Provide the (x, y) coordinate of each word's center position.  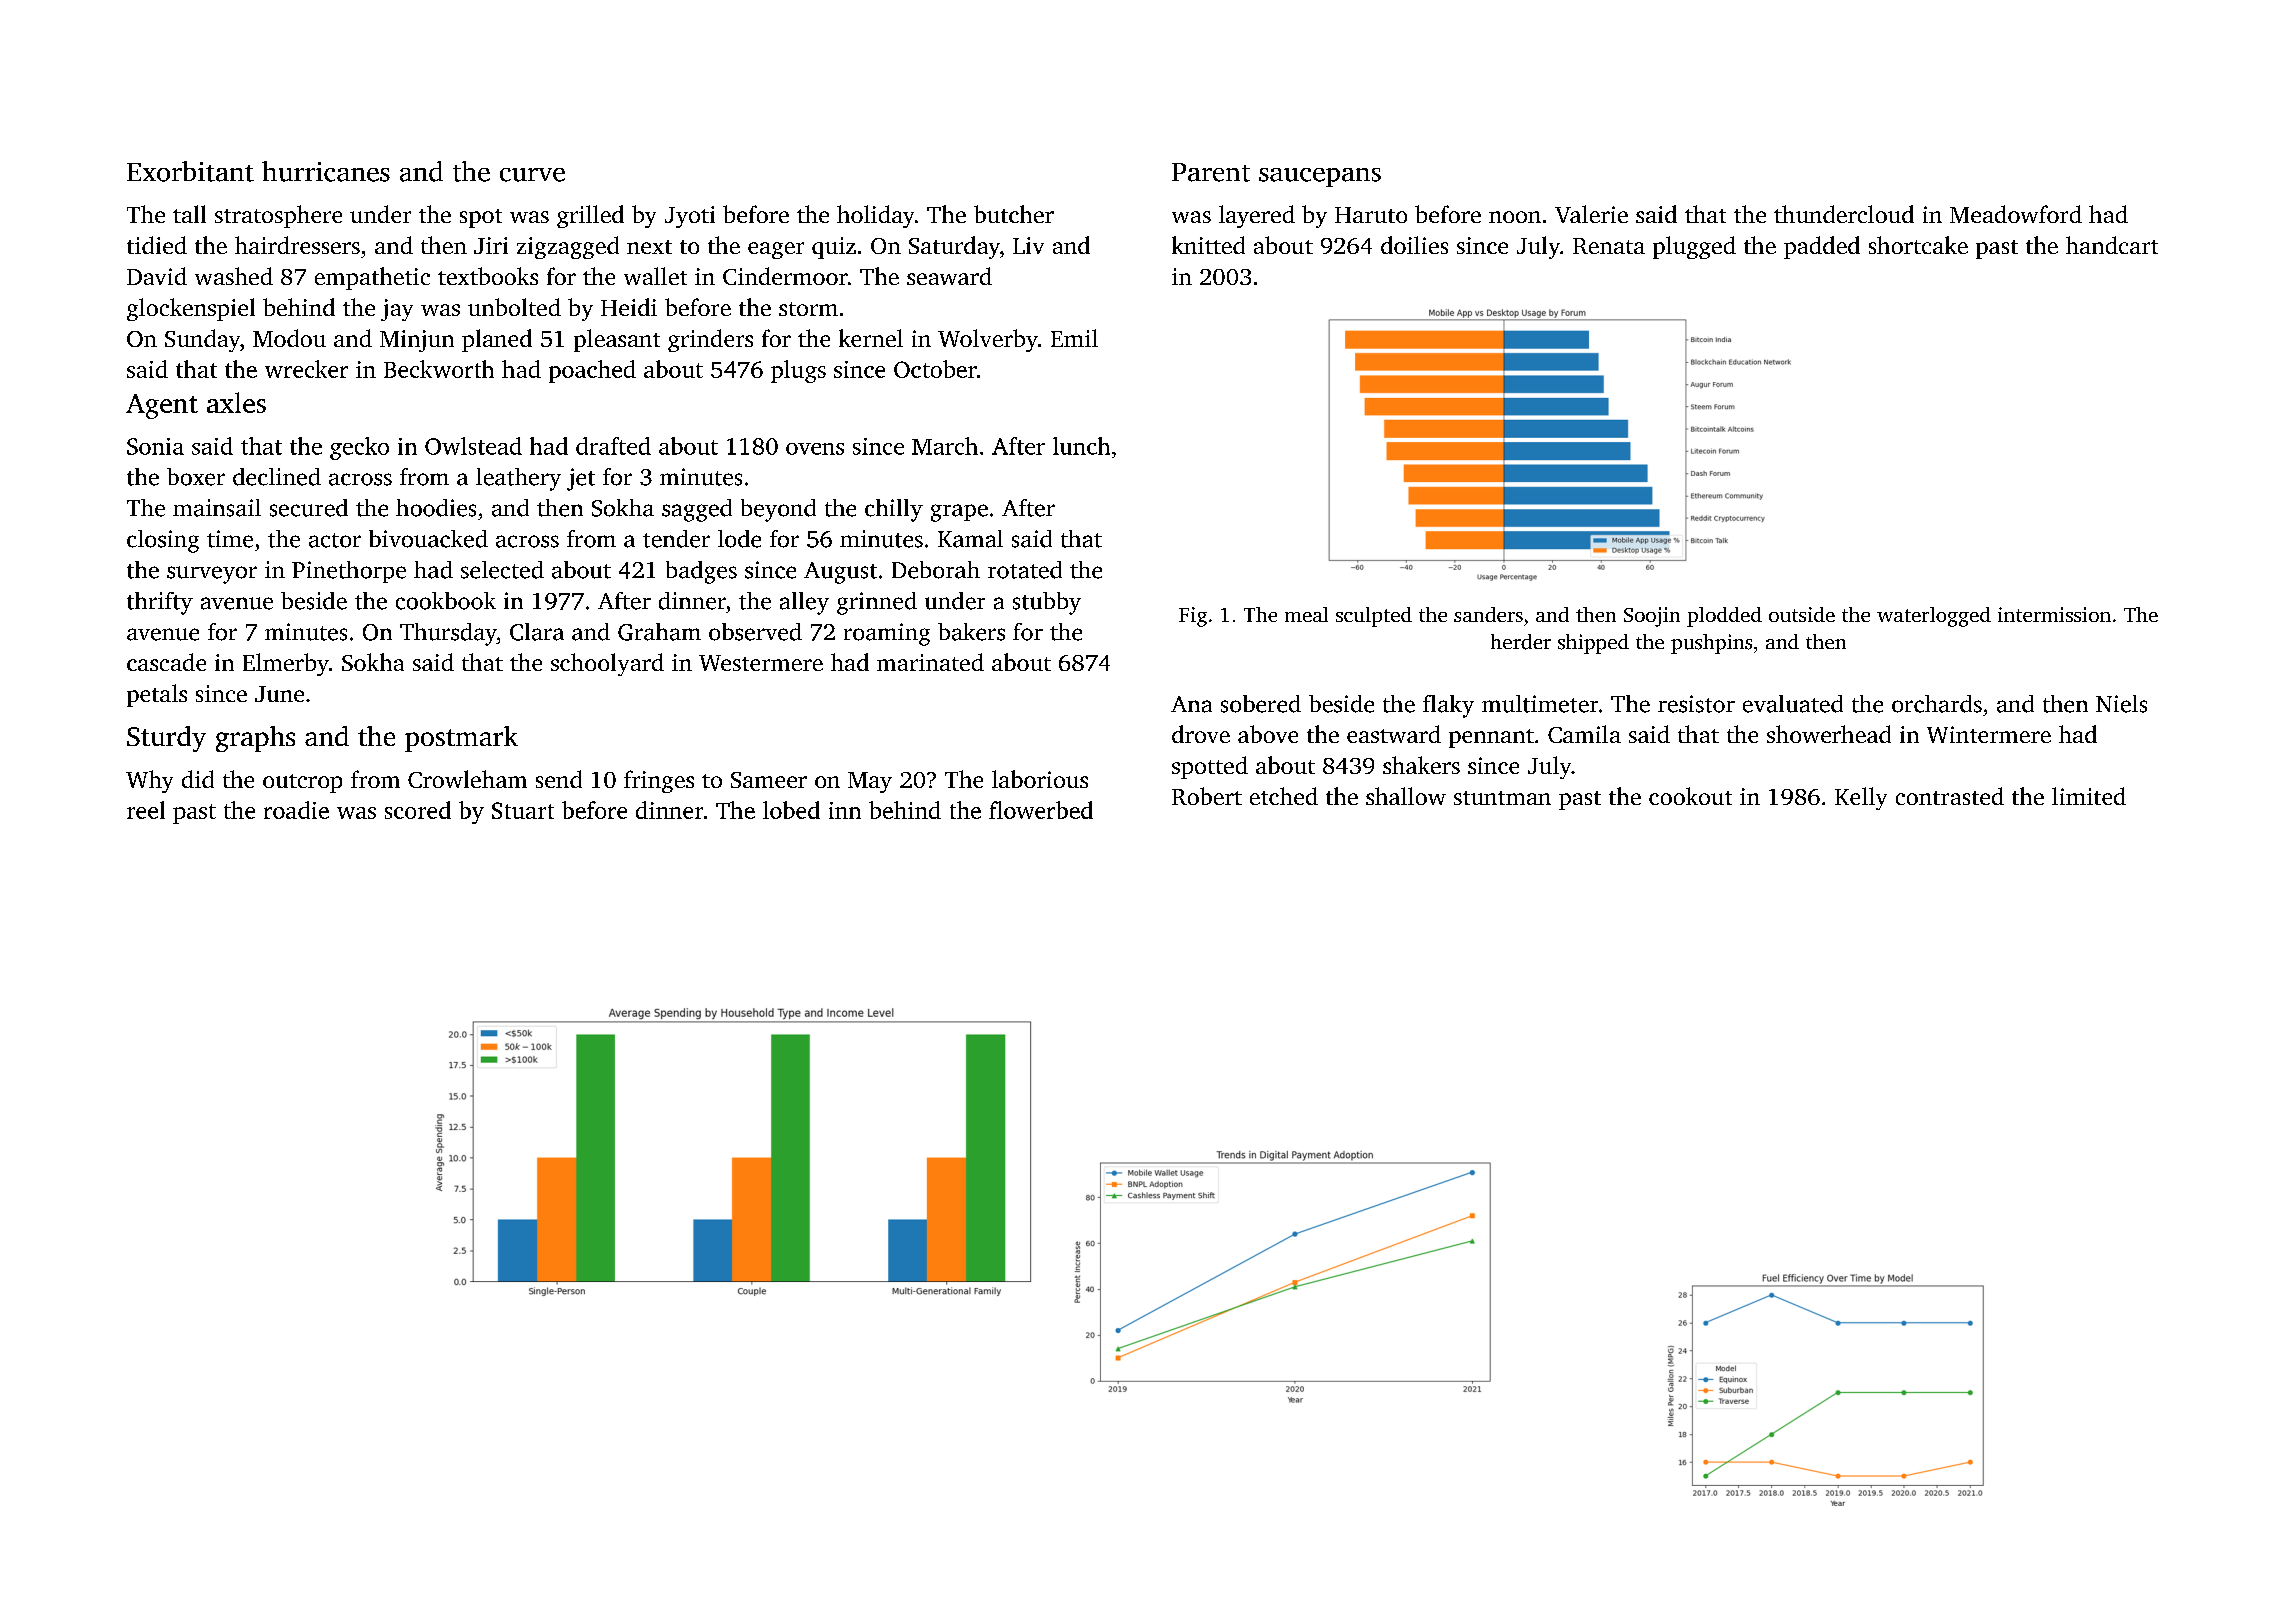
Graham (659, 632)
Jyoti (690, 217)
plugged (1694, 247)
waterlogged (1934, 617)
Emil (1074, 338)
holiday (875, 216)
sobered (1261, 704)
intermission (2054, 614)
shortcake (1918, 245)
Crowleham (467, 779)
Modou (289, 338)
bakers (971, 632)
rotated (1025, 570)
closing (163, 541)
